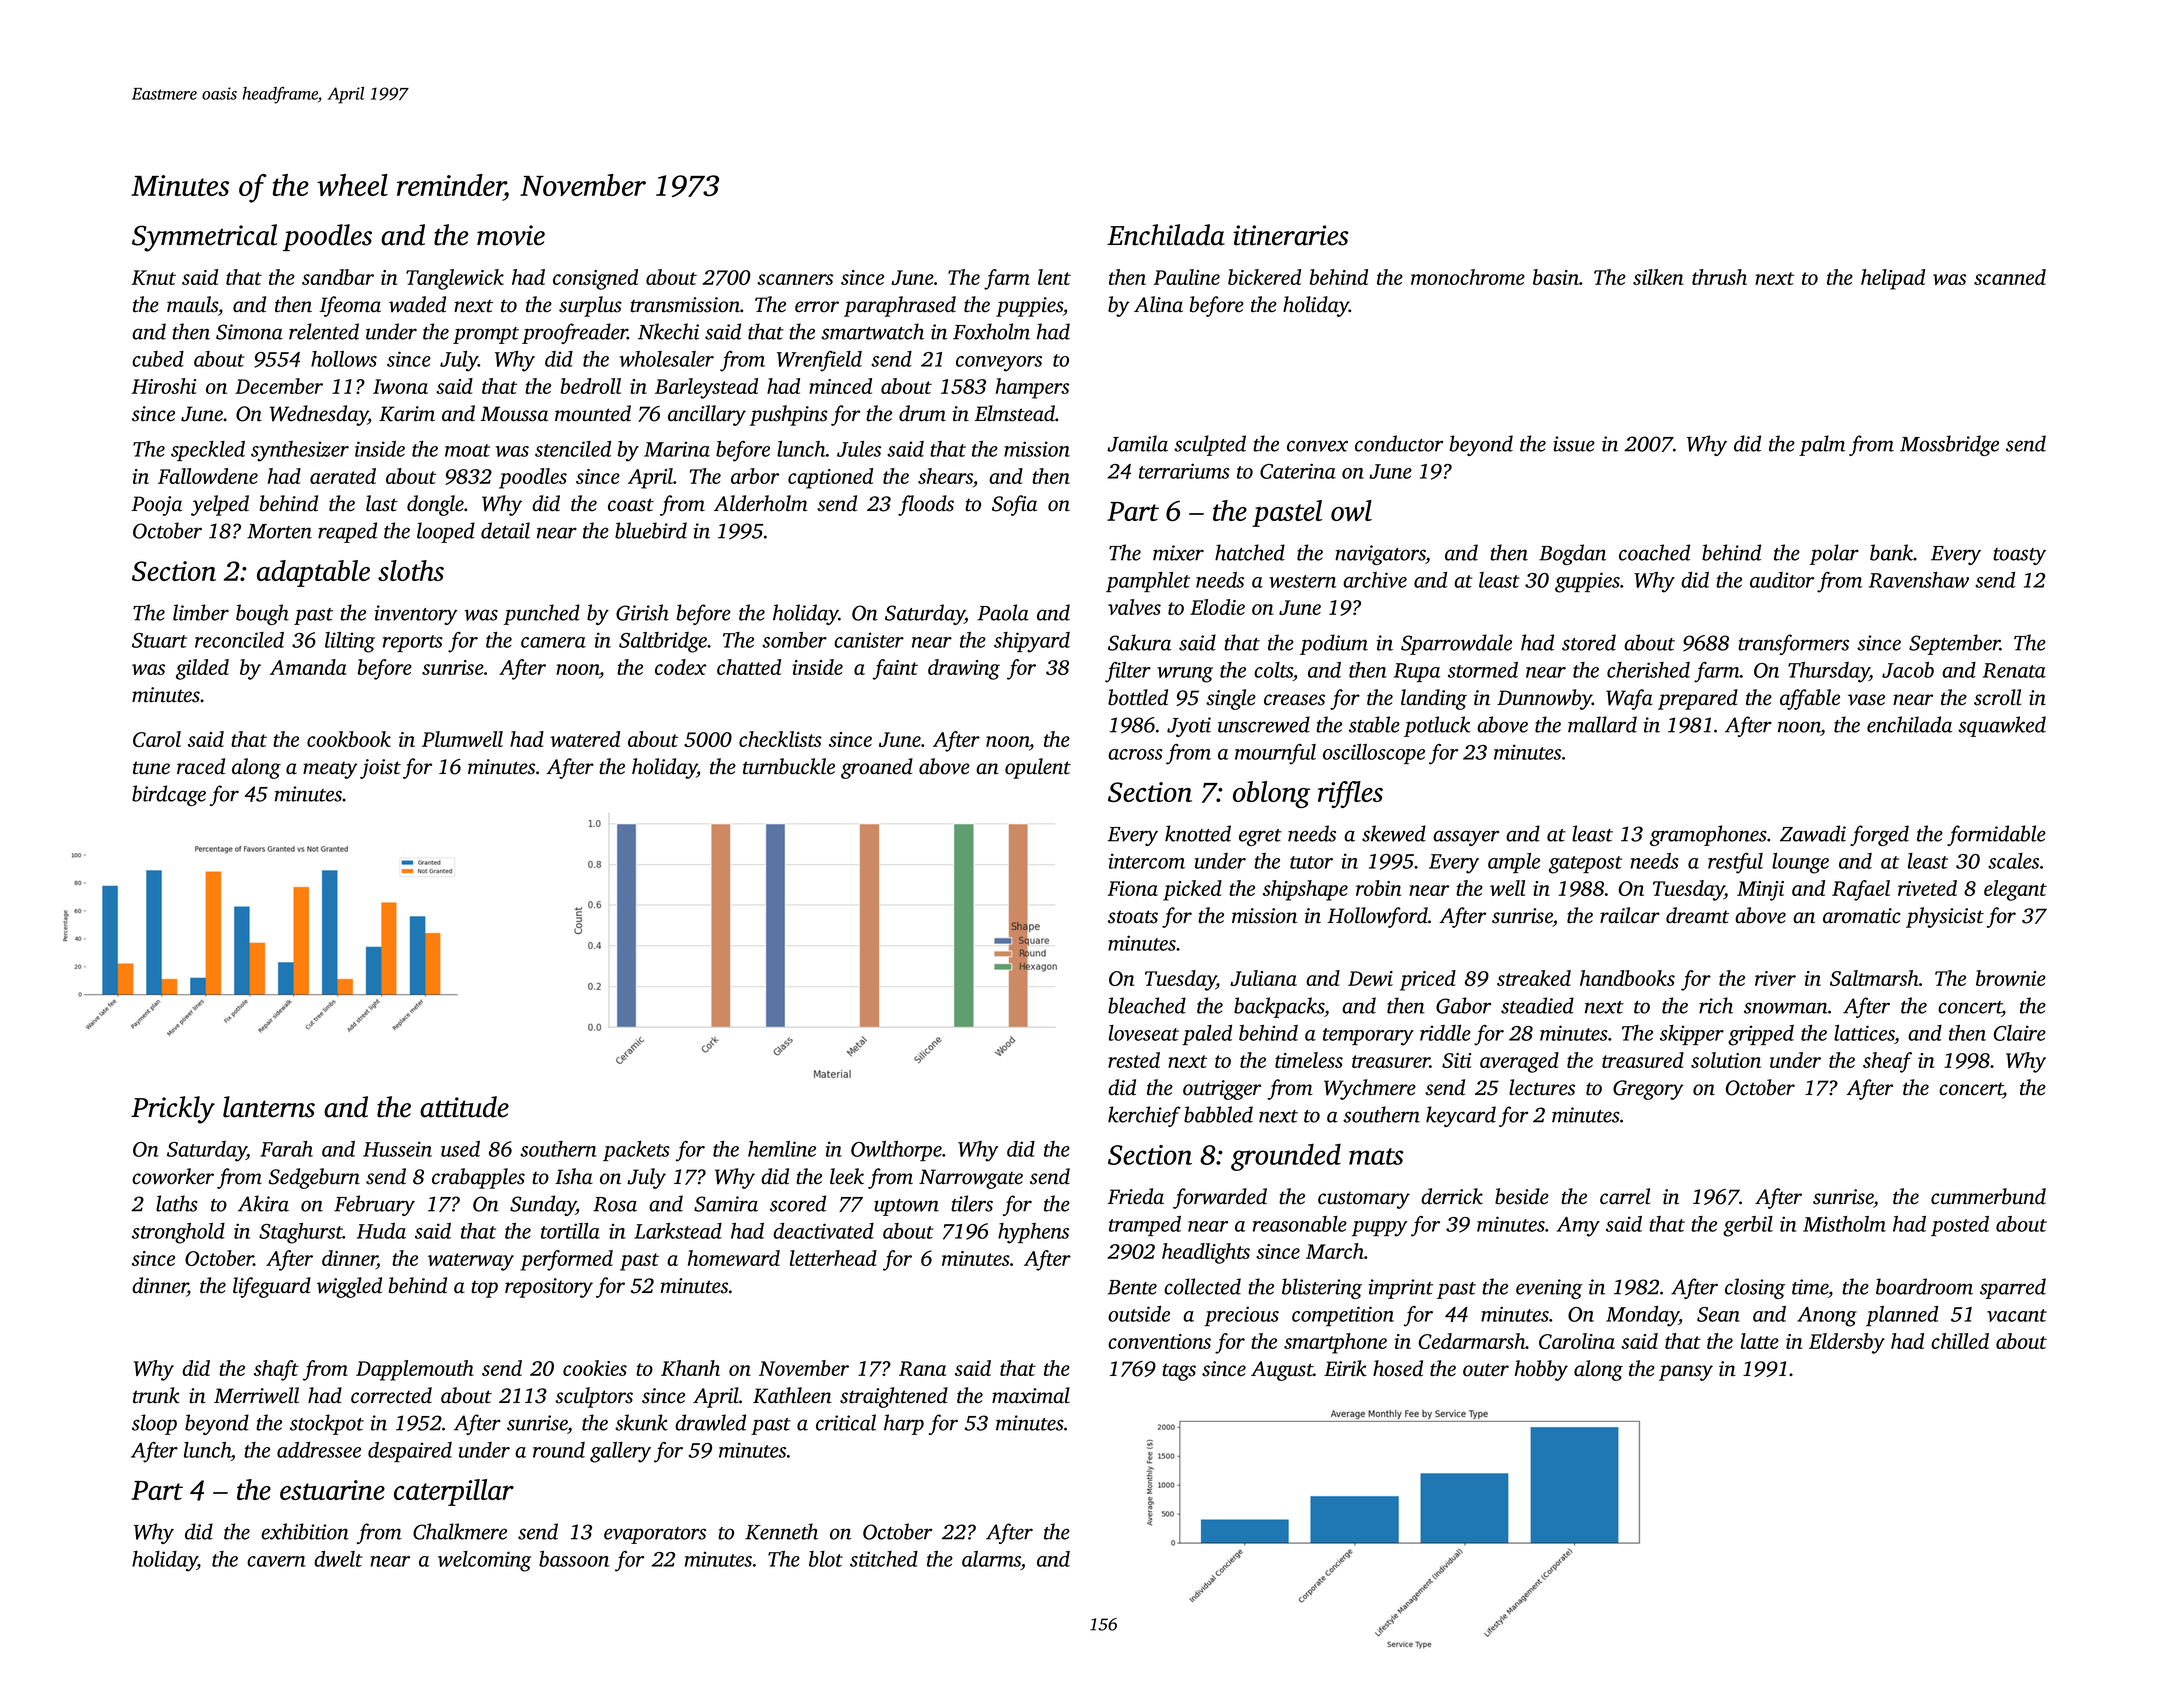  I want to click on stronghold, so click(178, 1233).
